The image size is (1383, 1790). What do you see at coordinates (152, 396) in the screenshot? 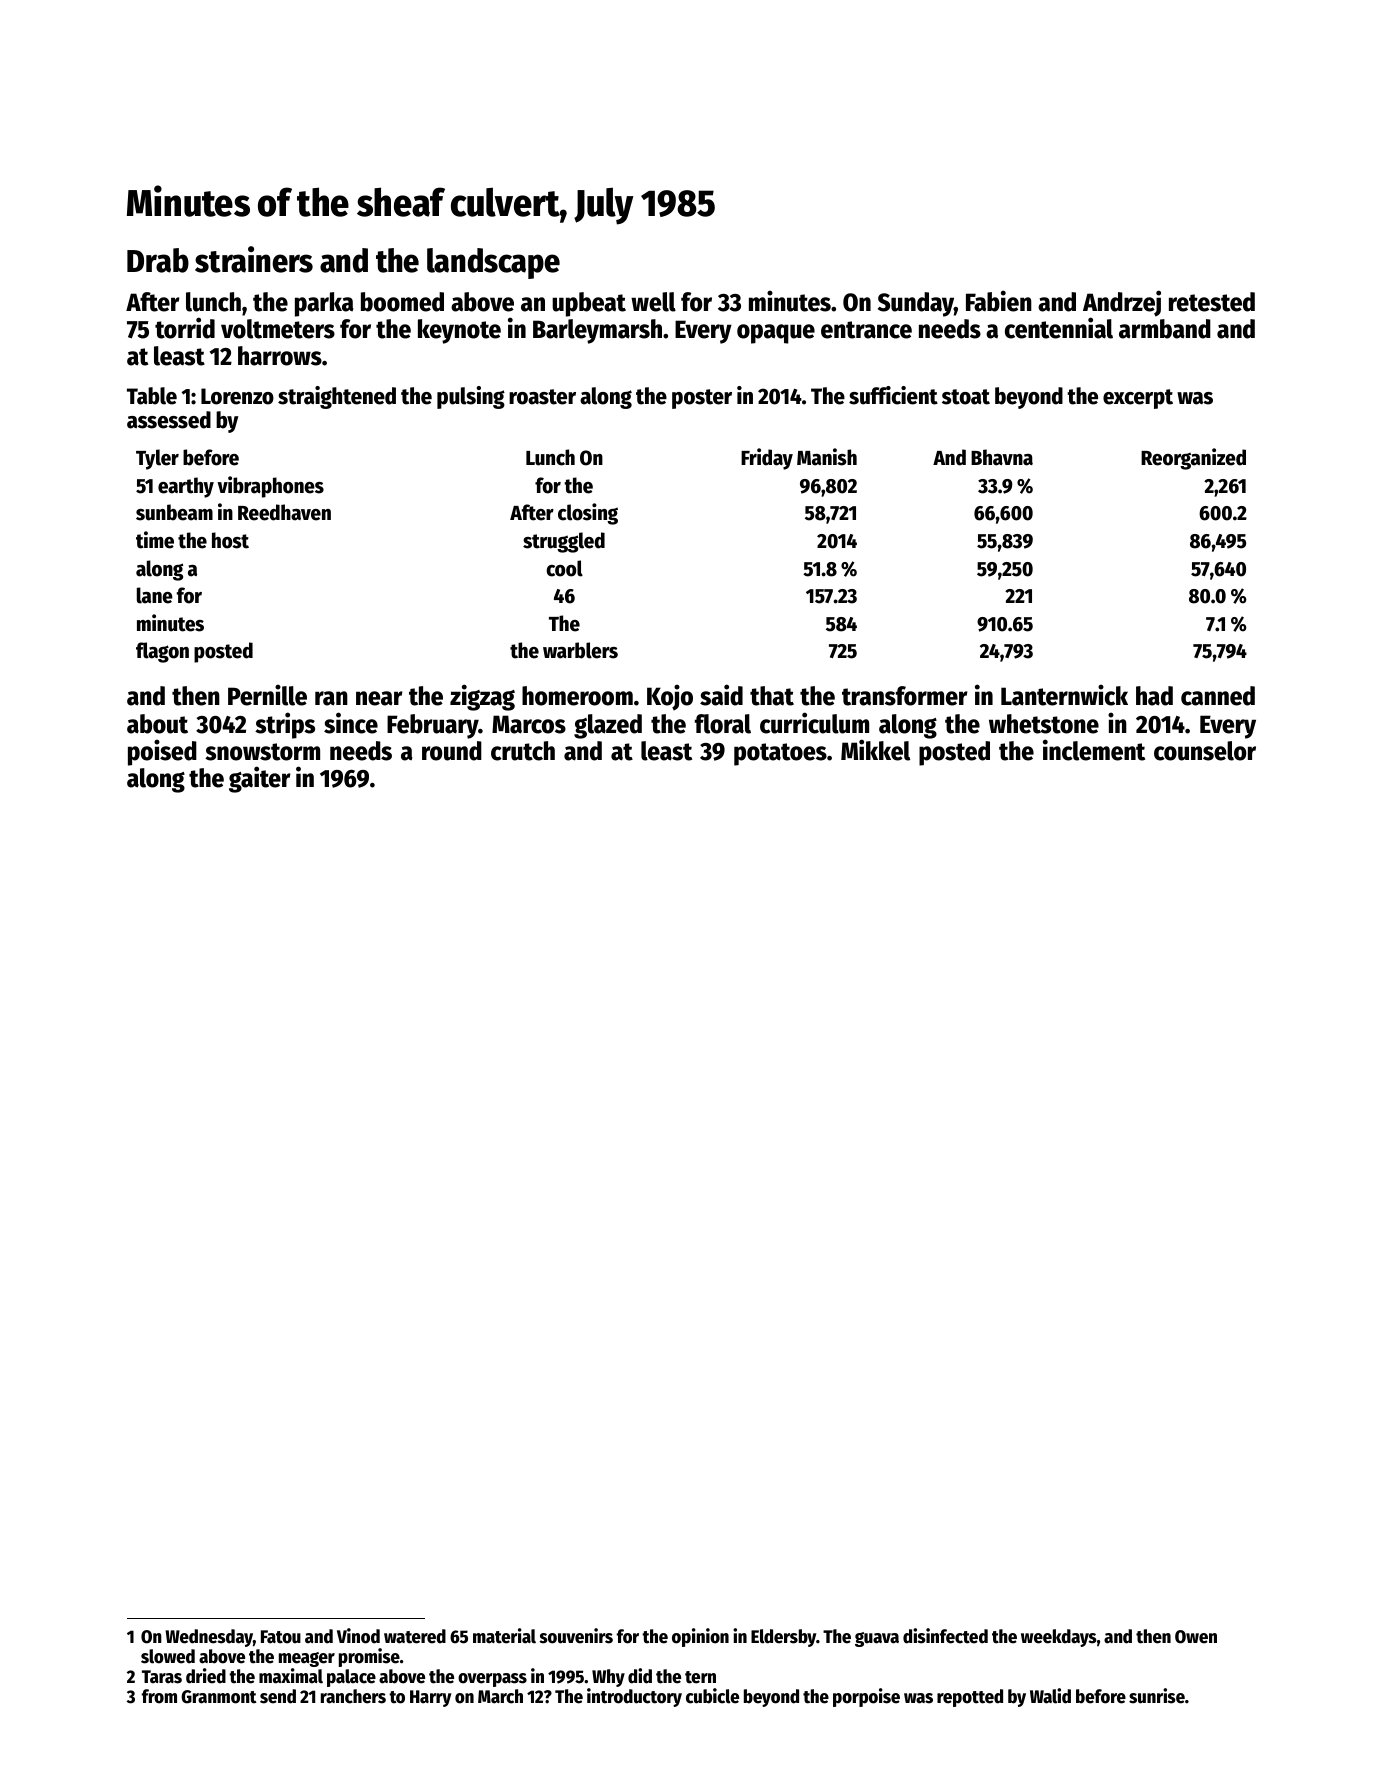
I see `Table` at bounding box center [152, 396].
